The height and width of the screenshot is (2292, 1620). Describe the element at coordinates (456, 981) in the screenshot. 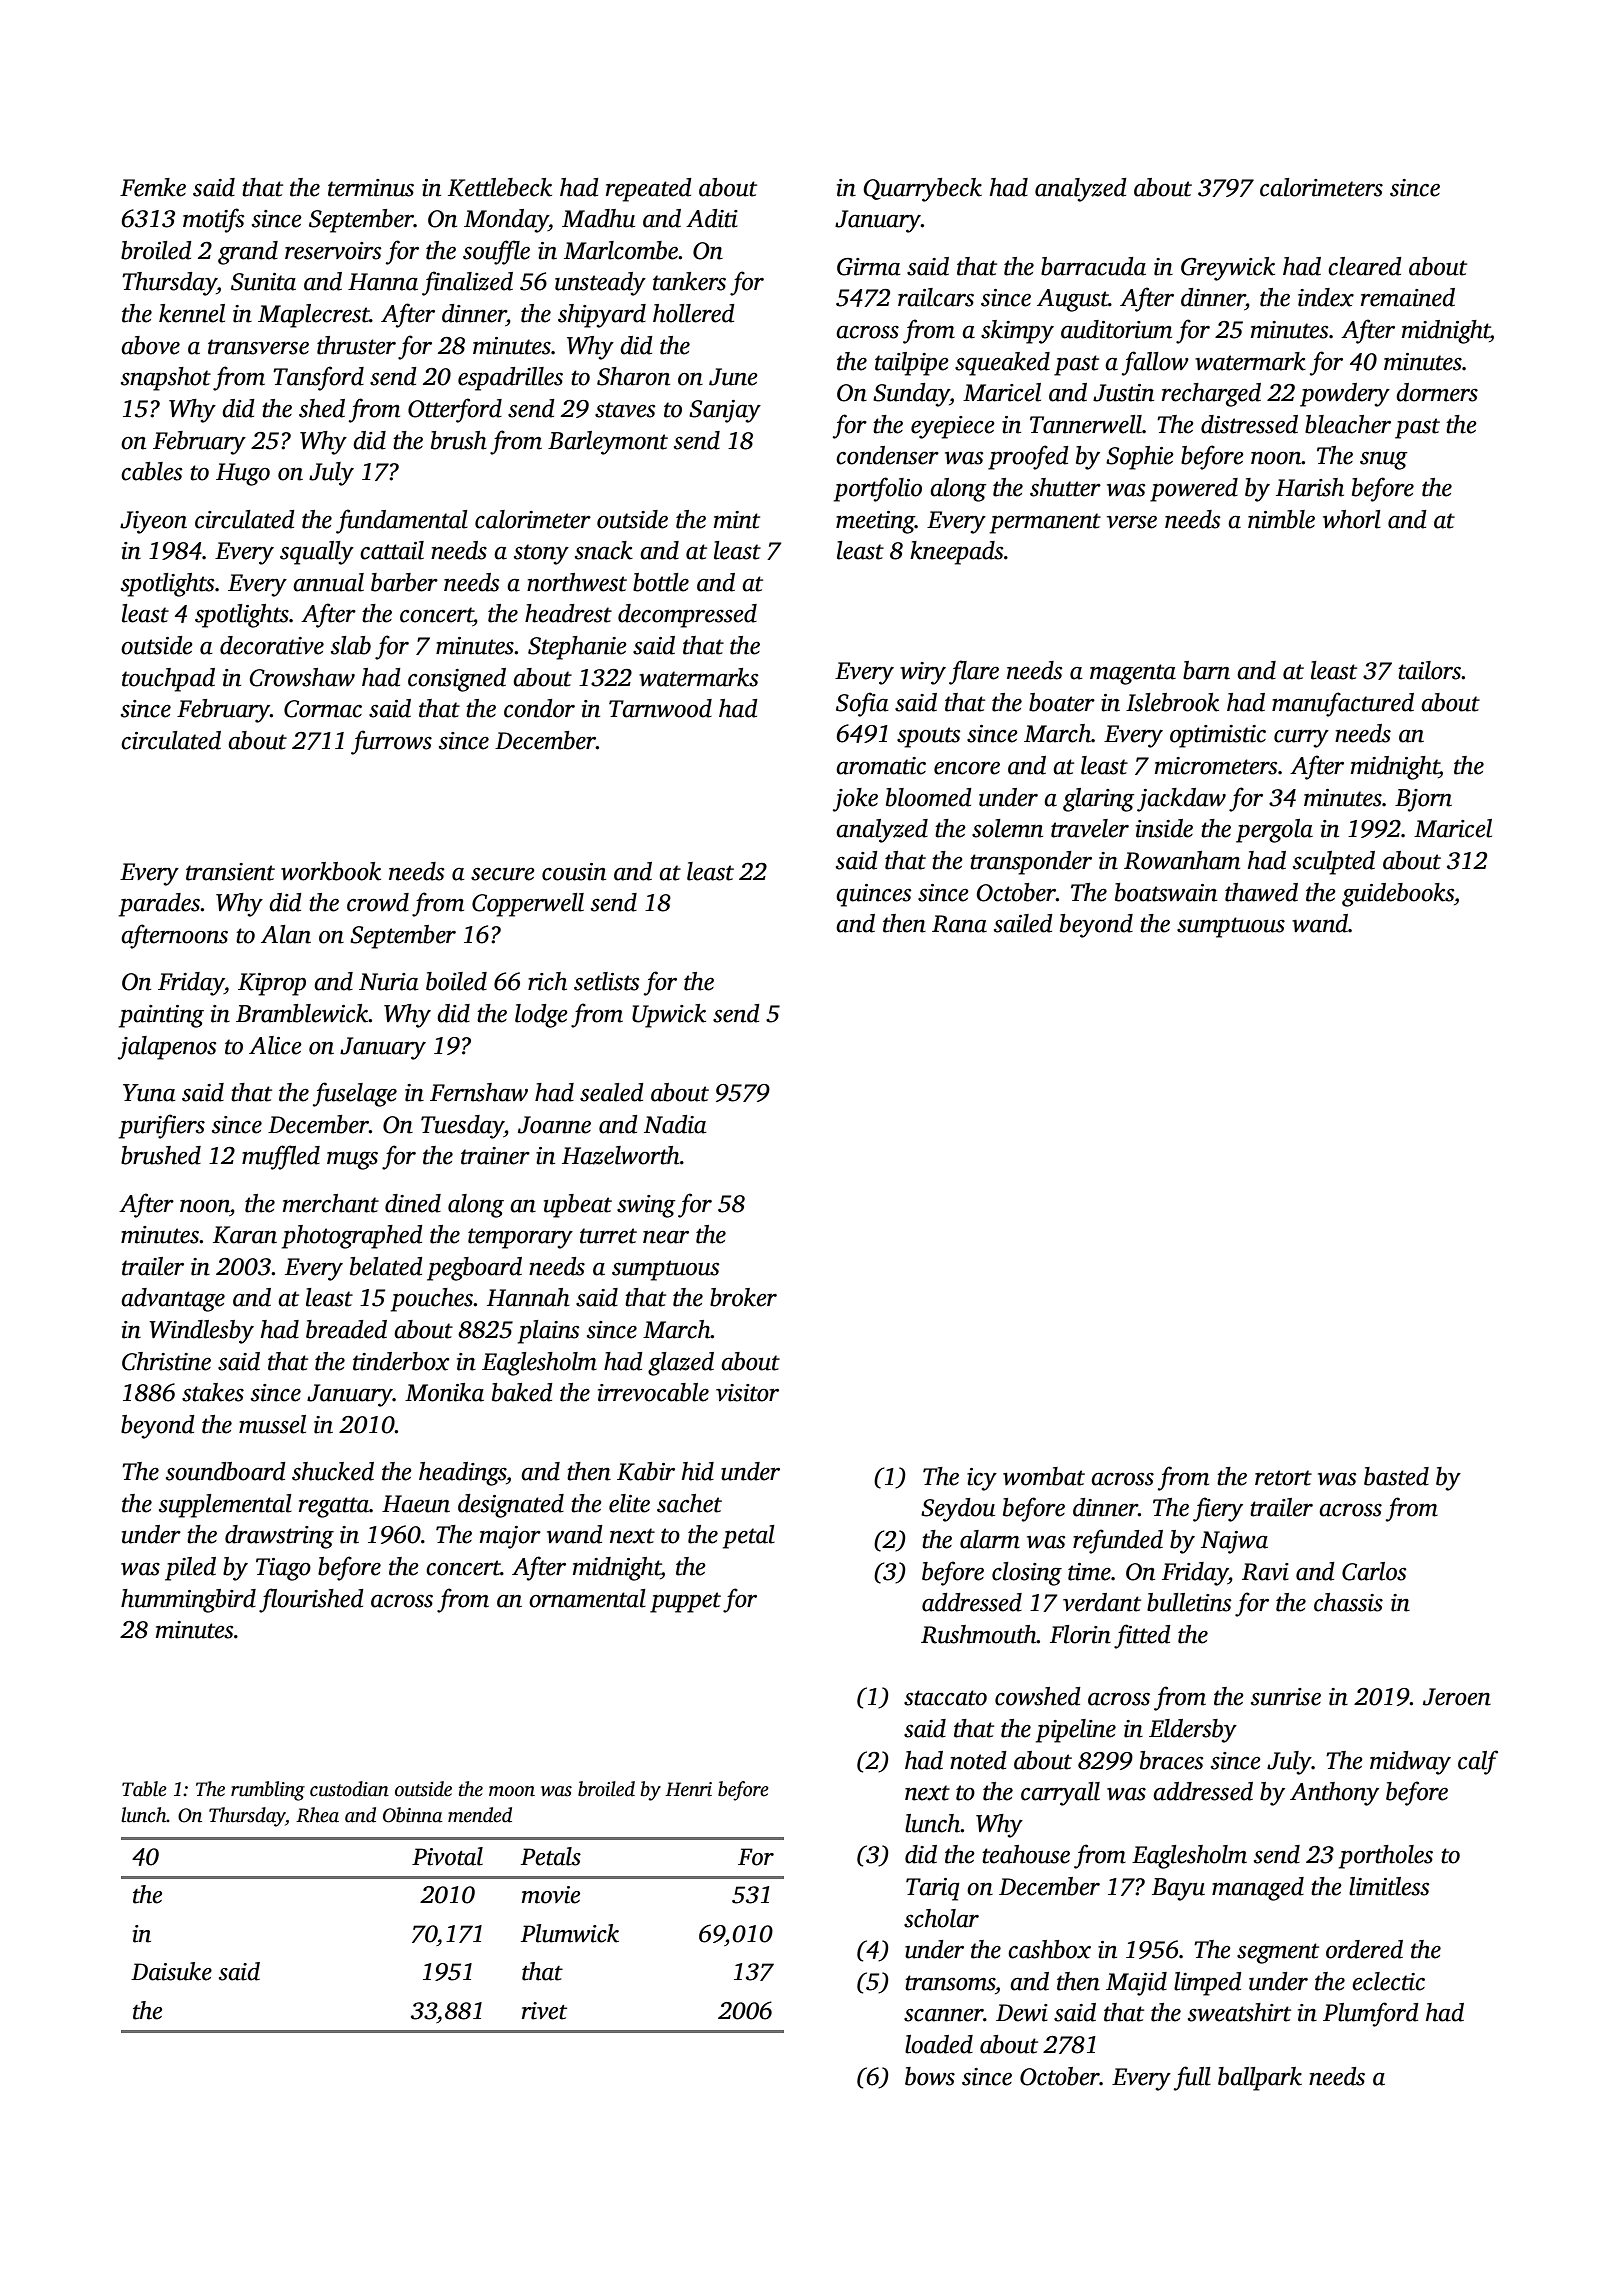

I see `boiled` at that location.
